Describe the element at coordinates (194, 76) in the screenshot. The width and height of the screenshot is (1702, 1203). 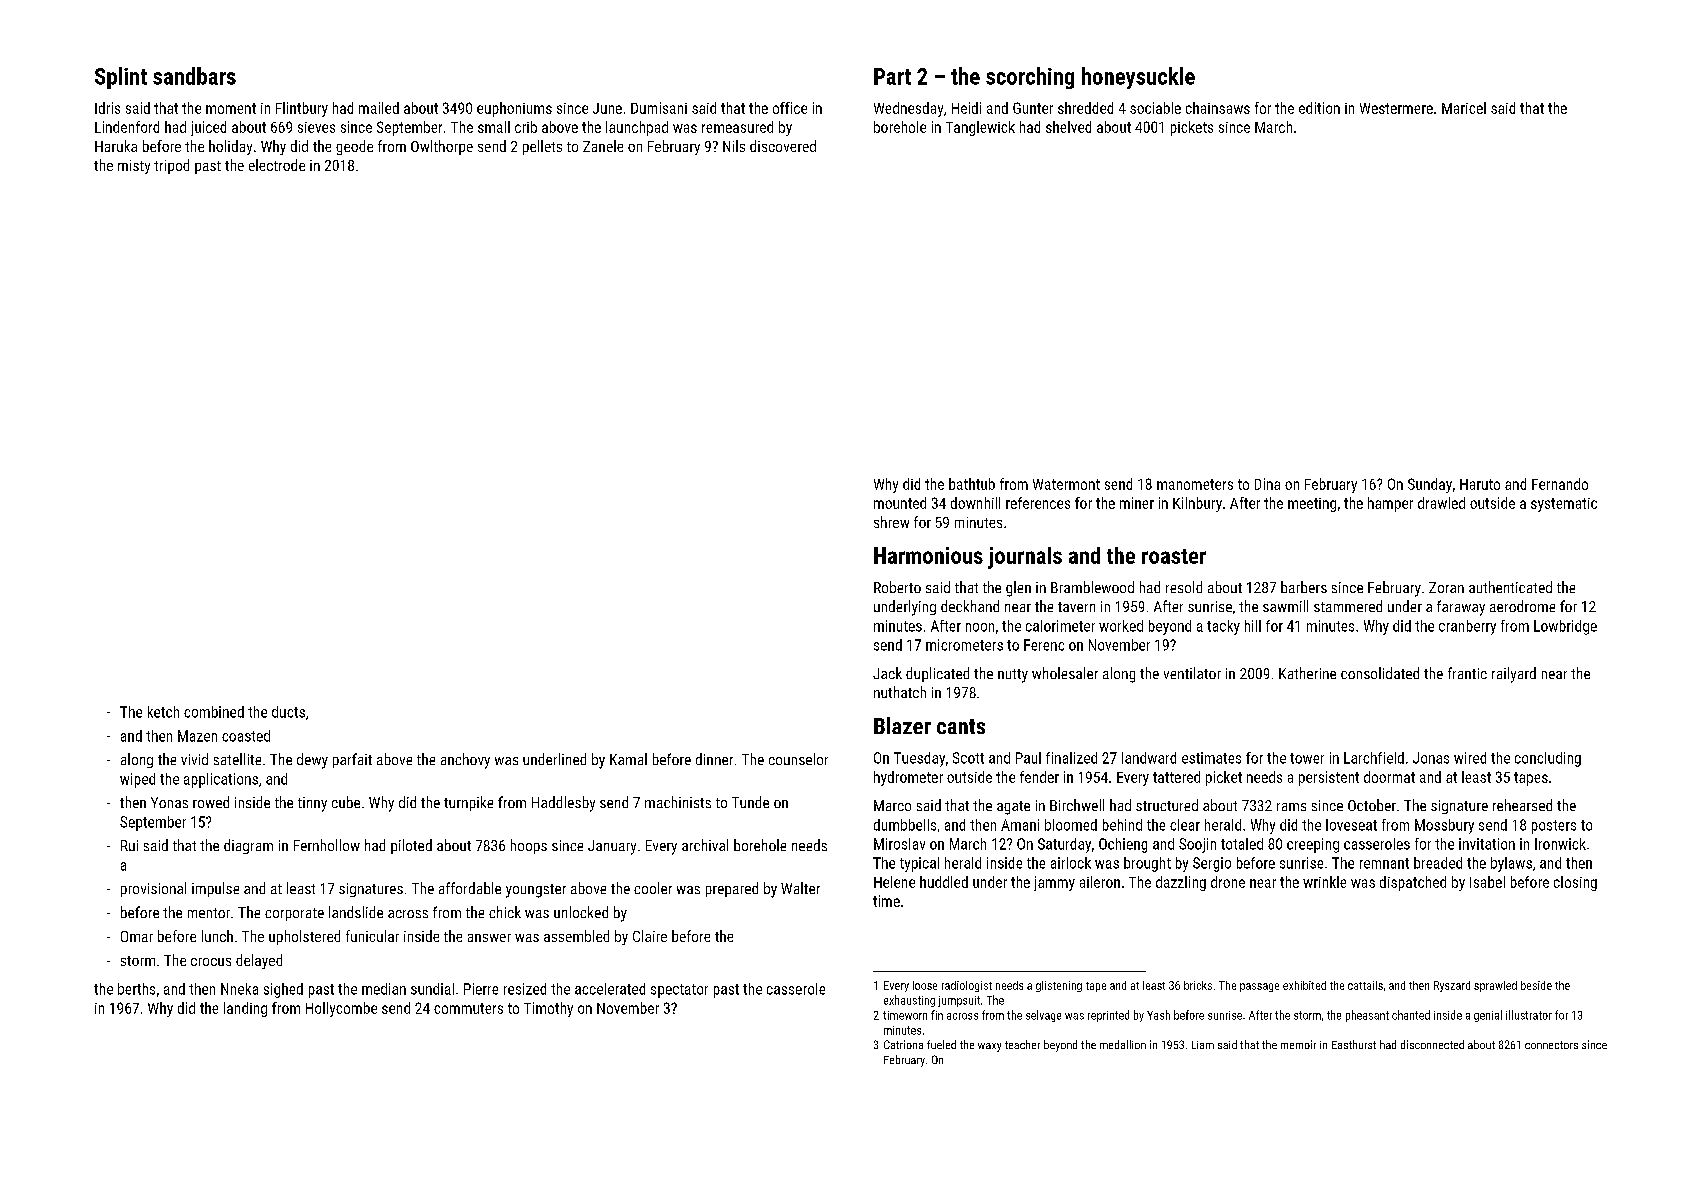
I see `sandbars` at that location.
